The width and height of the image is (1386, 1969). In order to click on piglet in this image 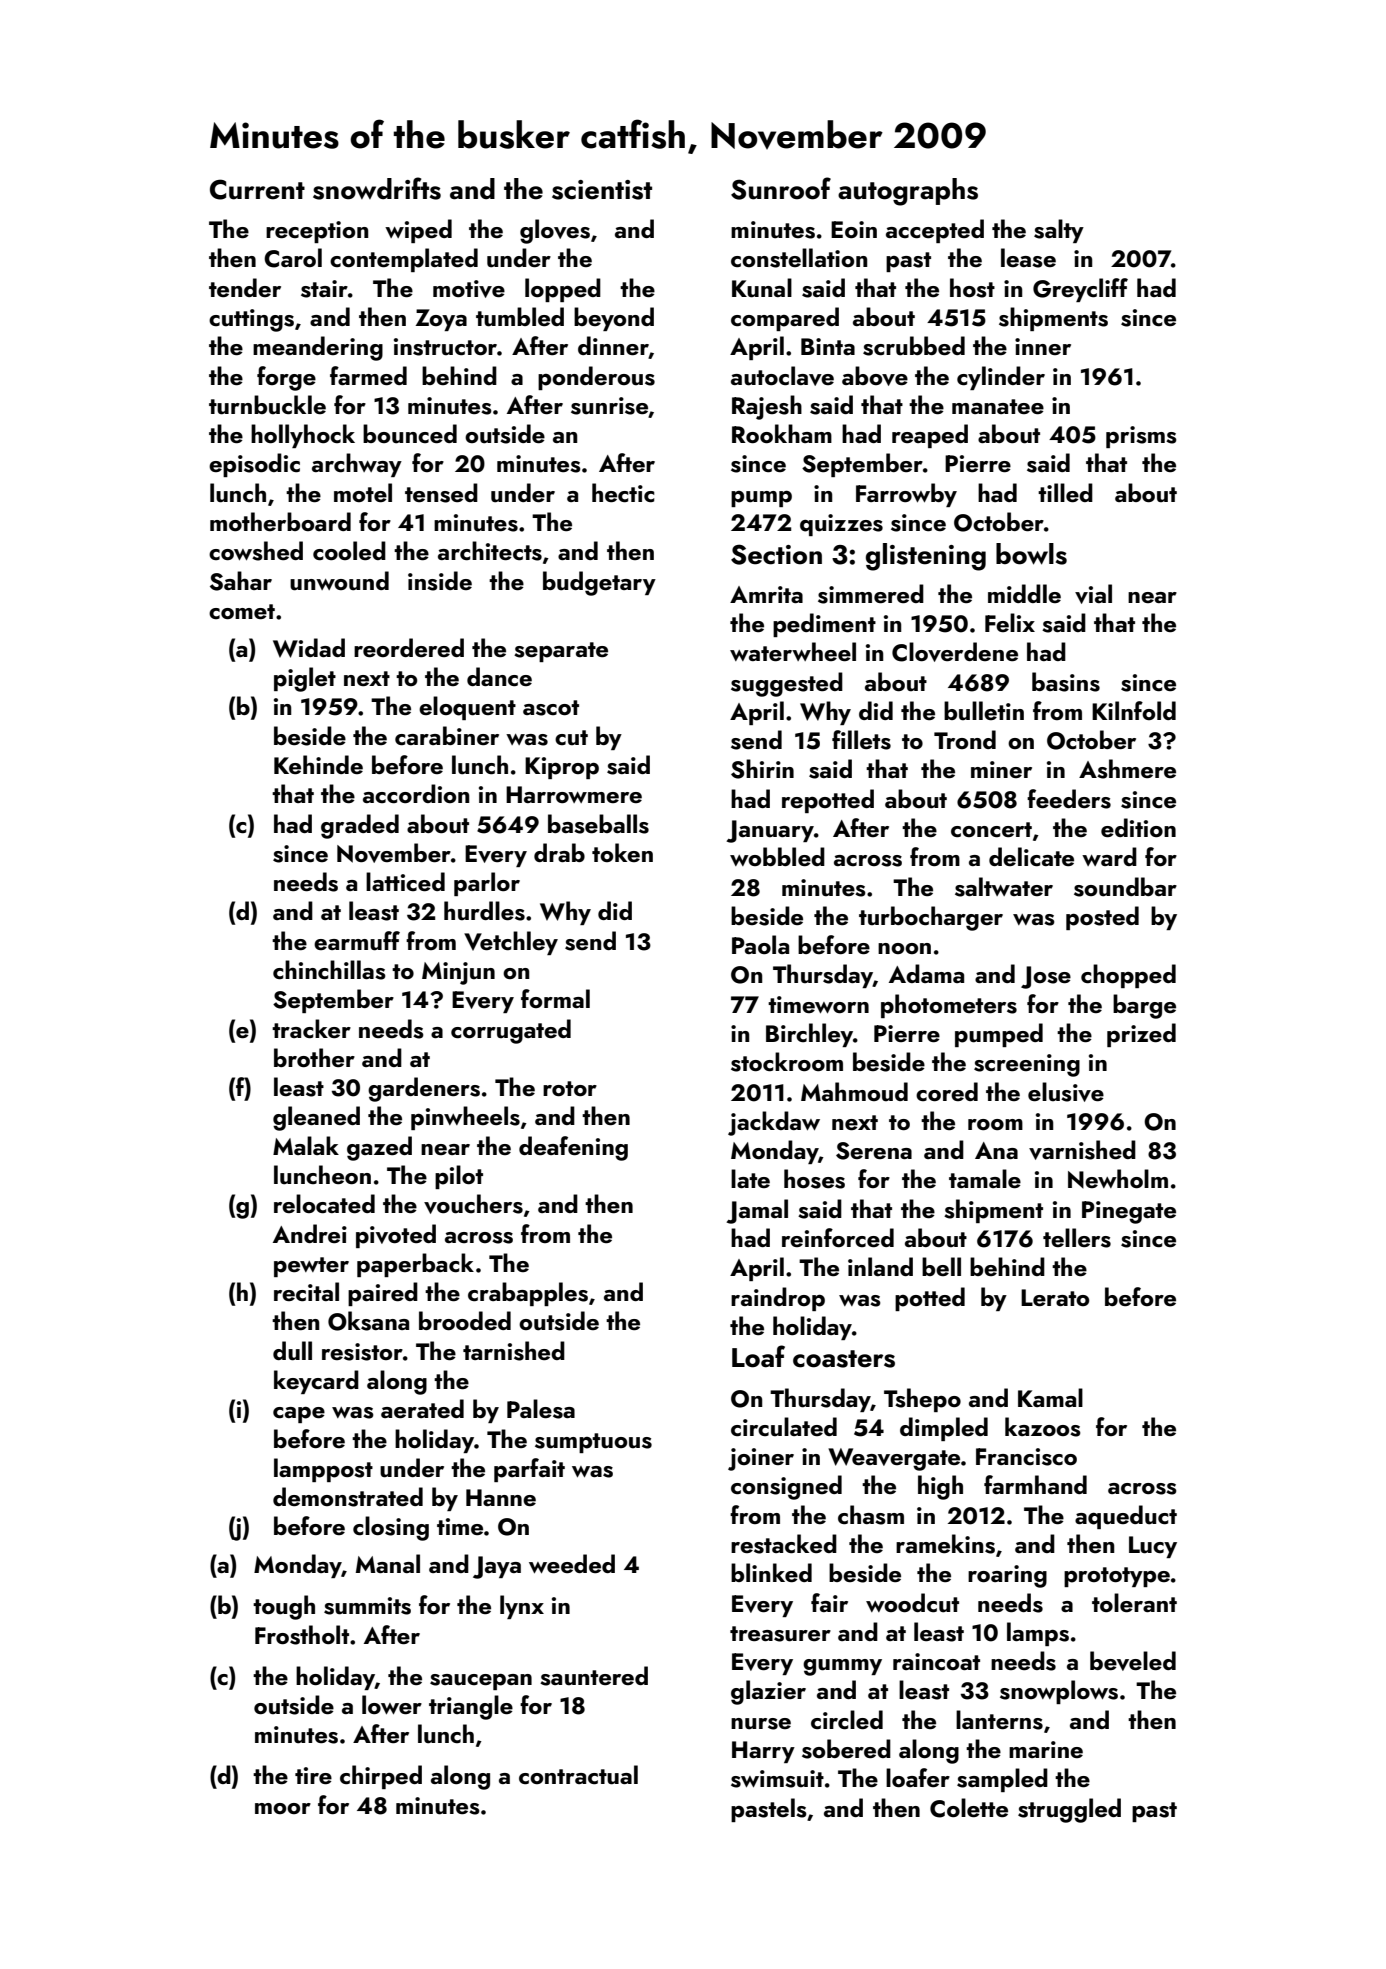, I will do `click(305, 679)`.
